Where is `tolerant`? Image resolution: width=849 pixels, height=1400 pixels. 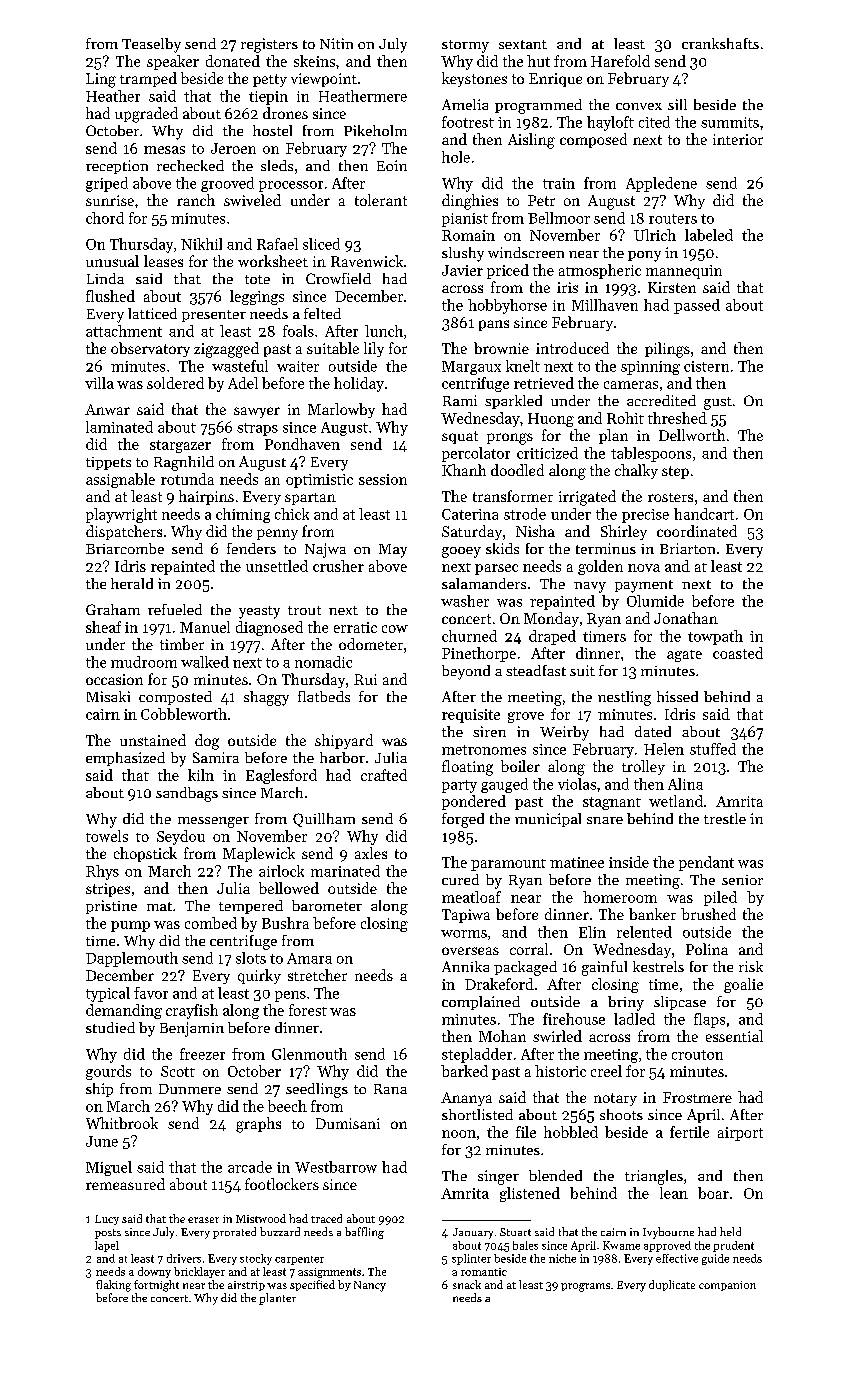
tolerant is located at coordinates (381, 200).
